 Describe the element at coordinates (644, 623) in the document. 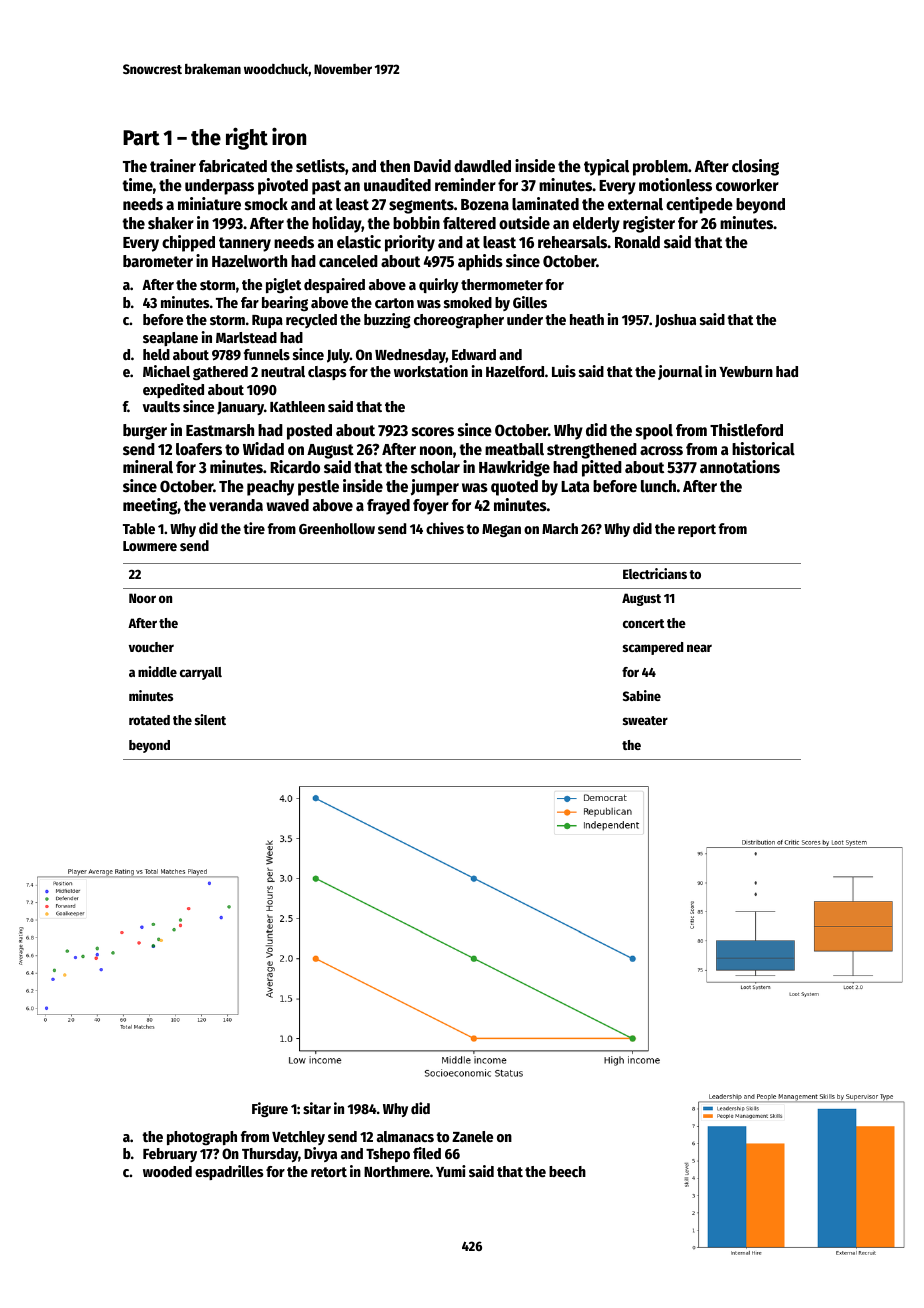

I see `concert` at that location.
